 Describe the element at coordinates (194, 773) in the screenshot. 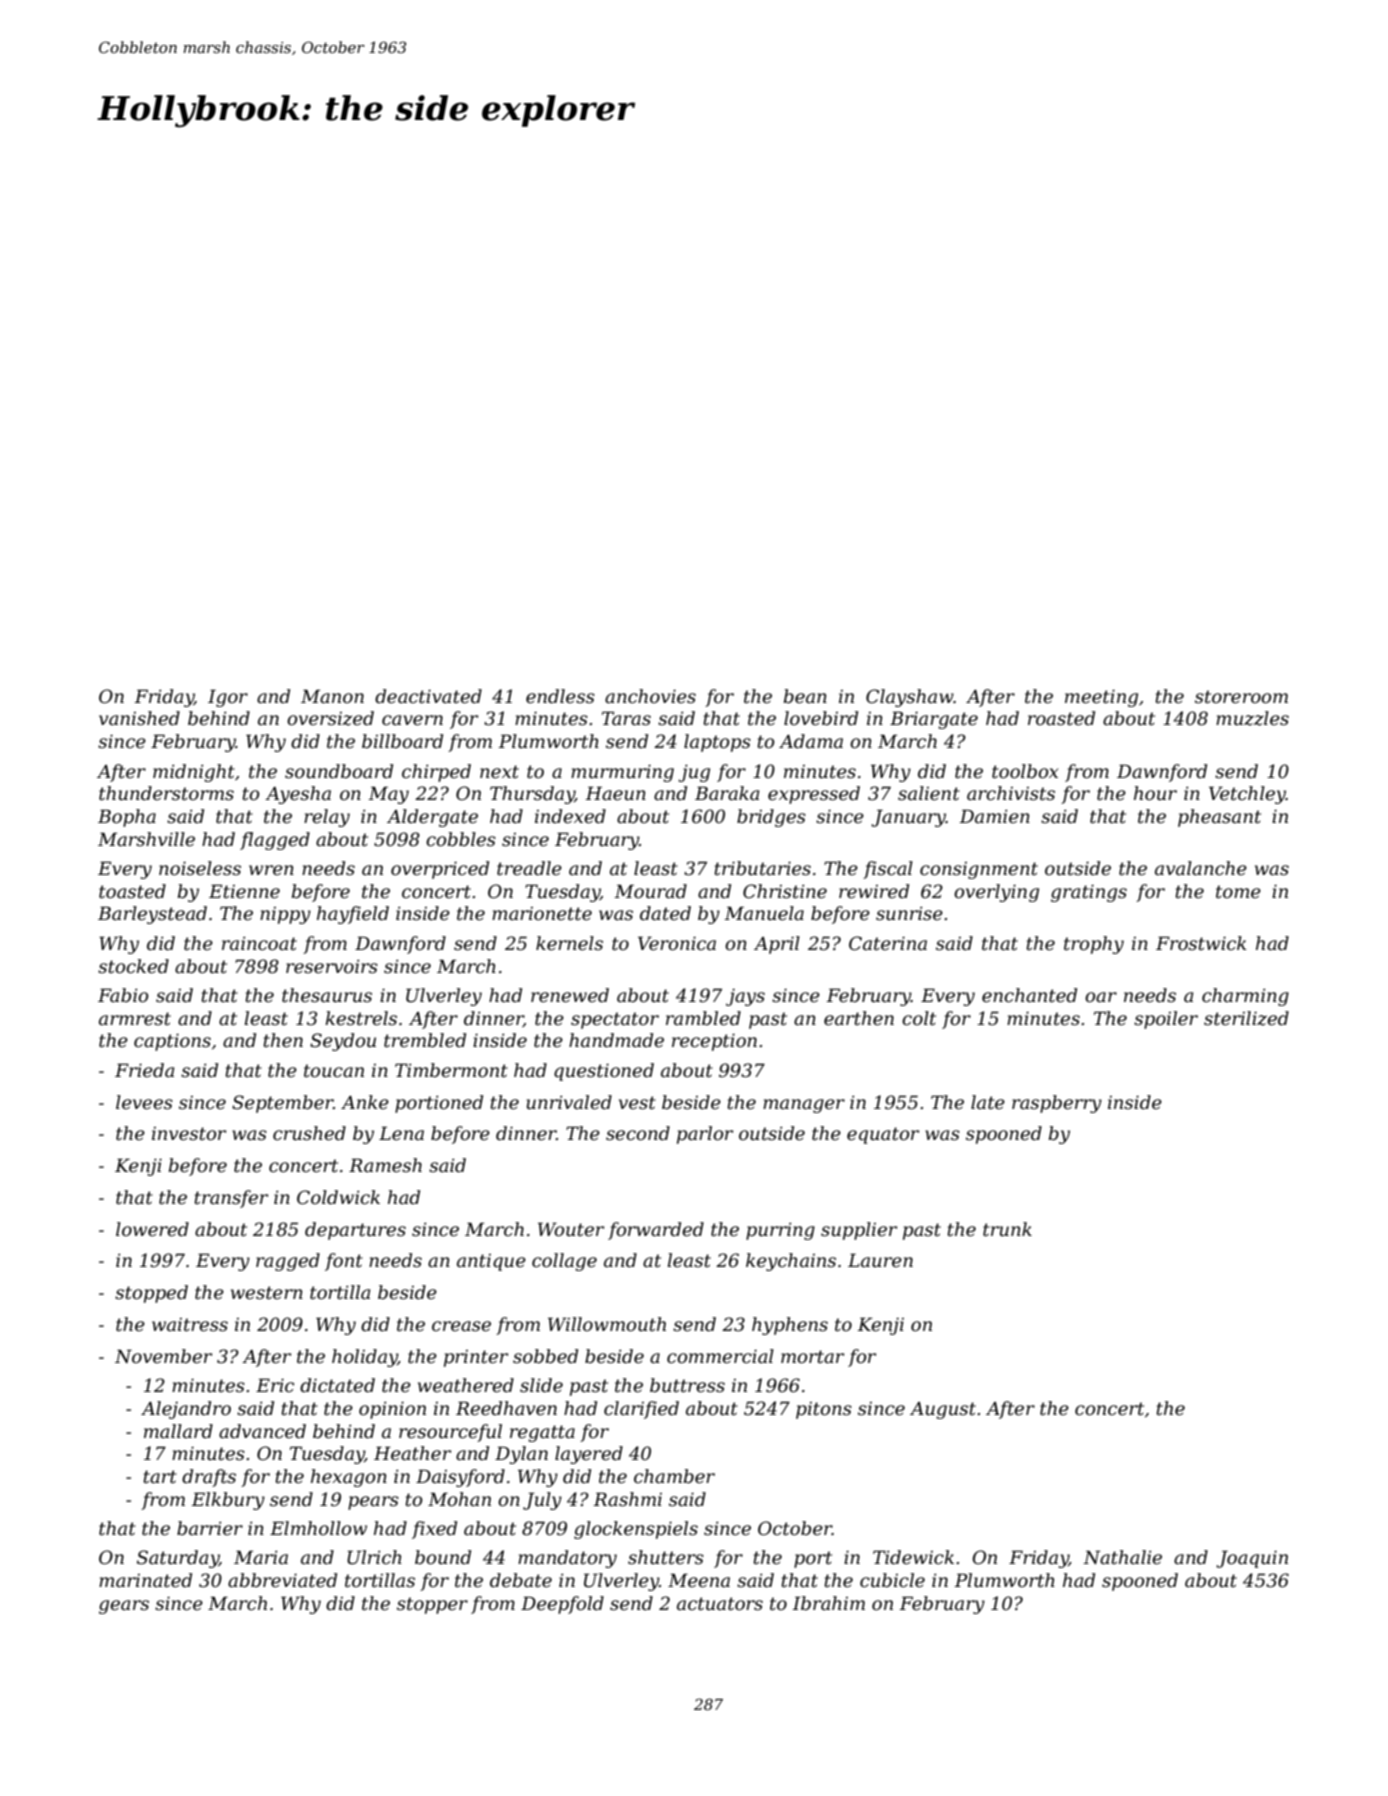

I see `midnight` at that location.
